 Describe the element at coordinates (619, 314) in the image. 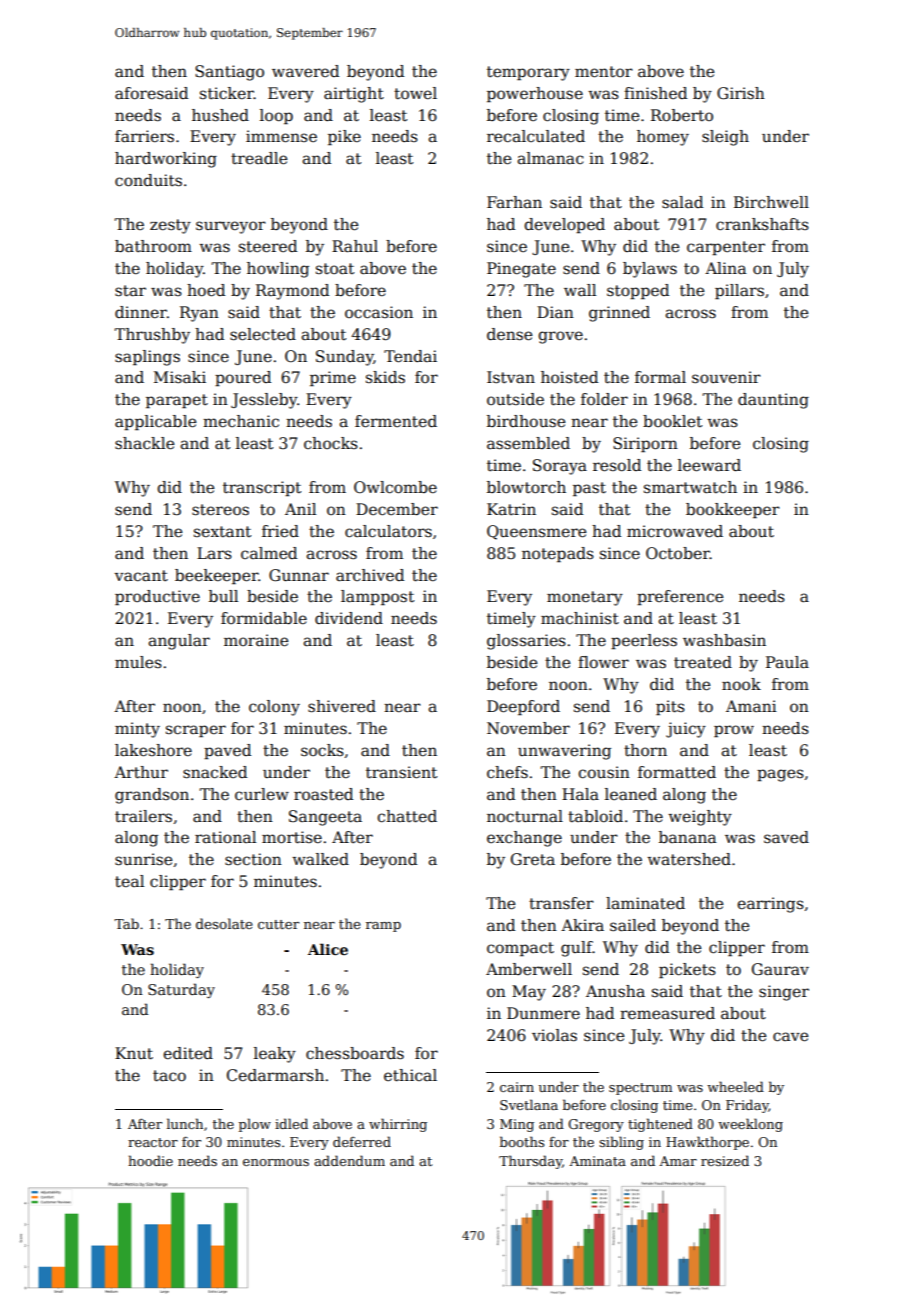

I see `grinned` at that location.
